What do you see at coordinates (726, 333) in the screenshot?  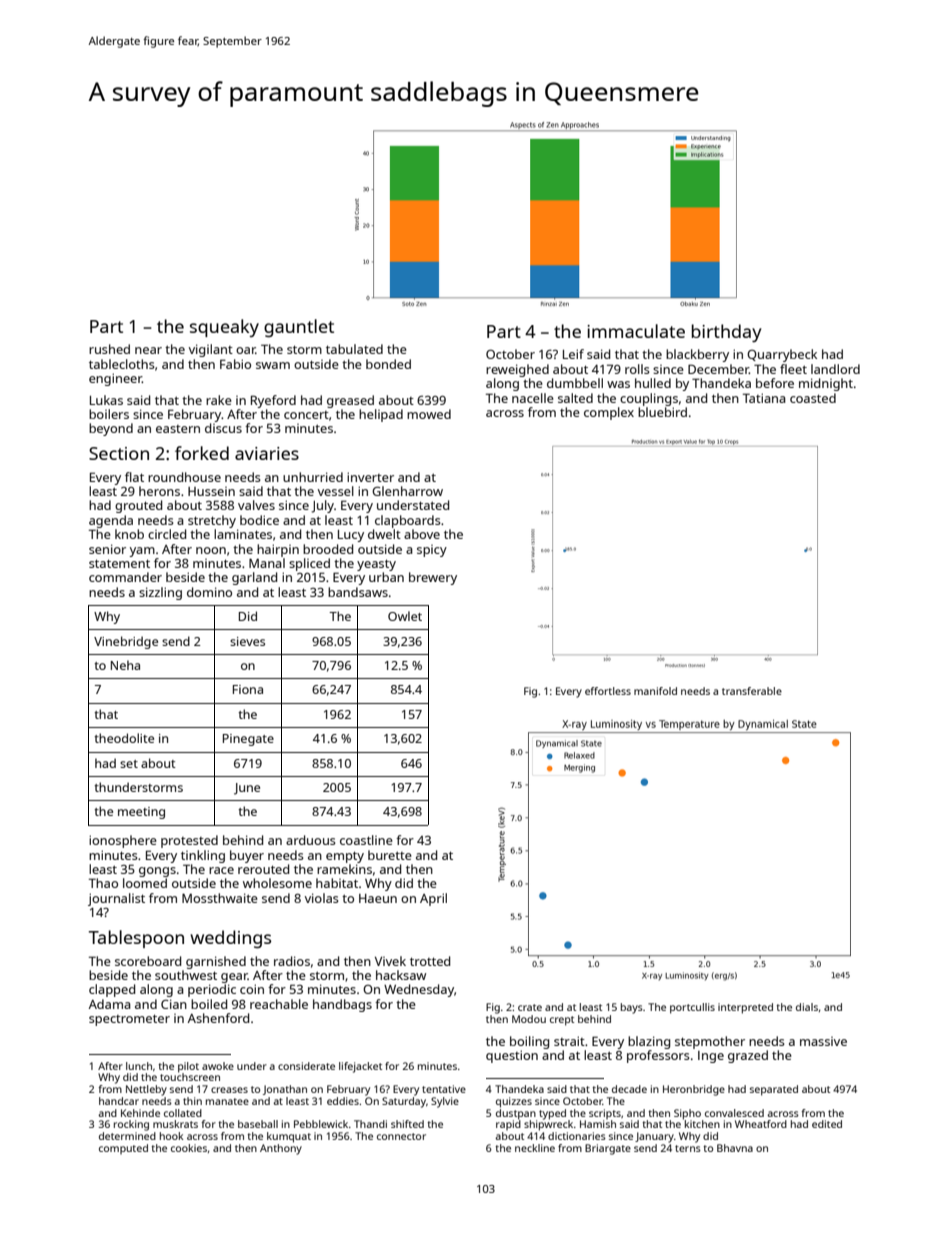 I see `birthday` at bounding box center [726, 333].
